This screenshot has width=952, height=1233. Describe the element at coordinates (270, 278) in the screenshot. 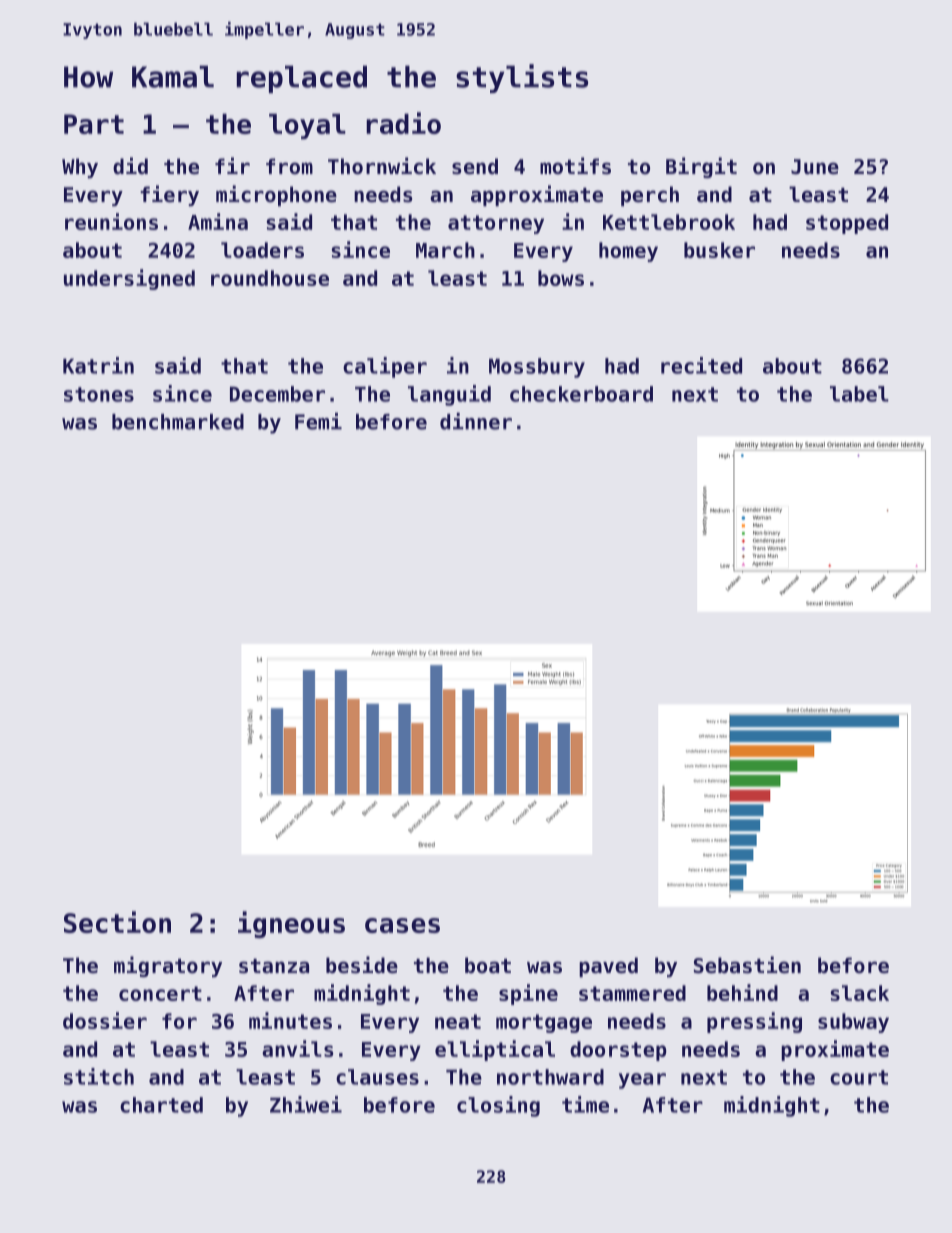

I see `roundhouse` at that location.
